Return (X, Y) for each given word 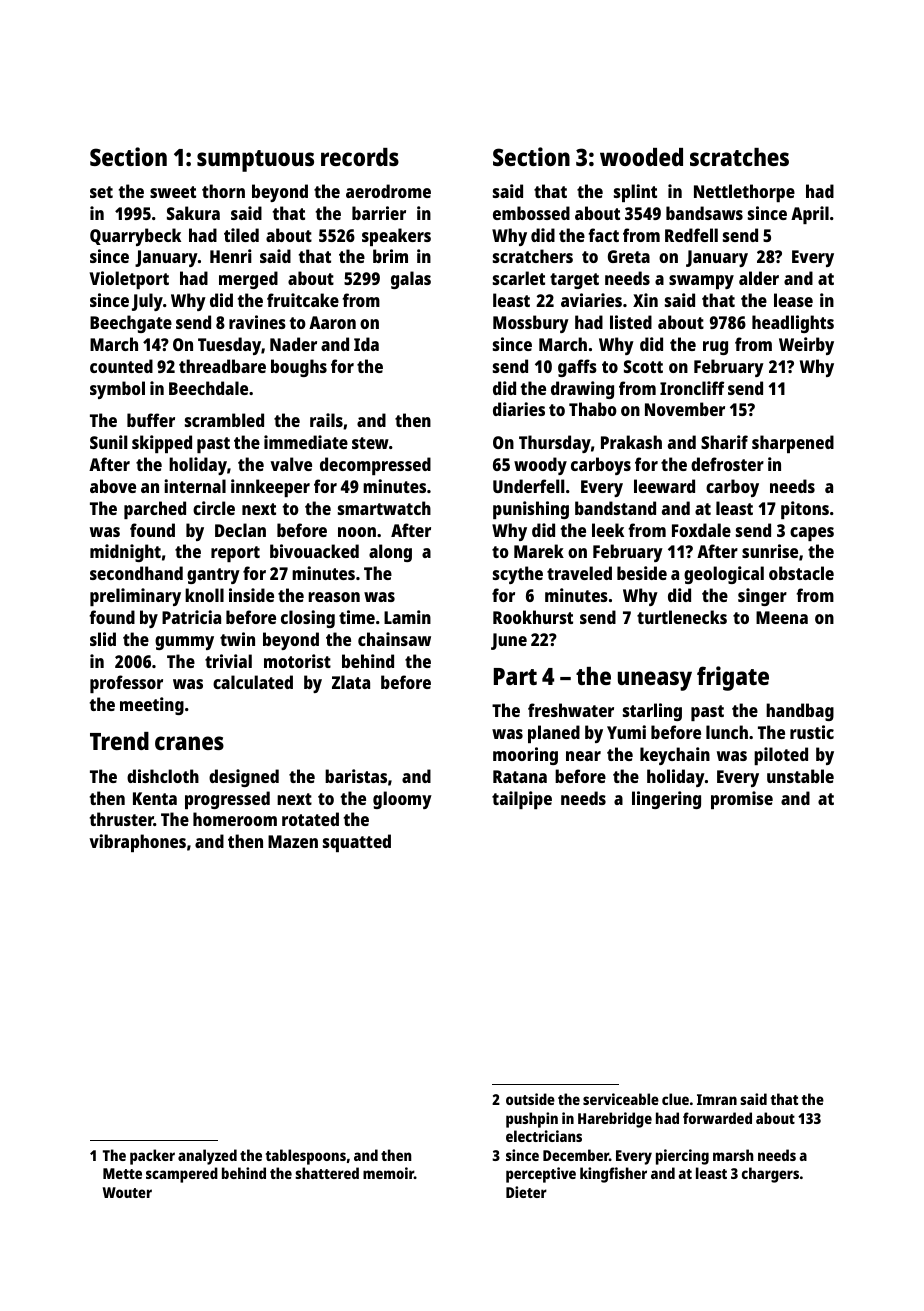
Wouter (127, 1192)
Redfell (691, 235)
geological (724, 575)
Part (515, 676)
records (360, 157)
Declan (240, 530)
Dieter (526, 1192)
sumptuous (255, 161)
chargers (770, 1175)
